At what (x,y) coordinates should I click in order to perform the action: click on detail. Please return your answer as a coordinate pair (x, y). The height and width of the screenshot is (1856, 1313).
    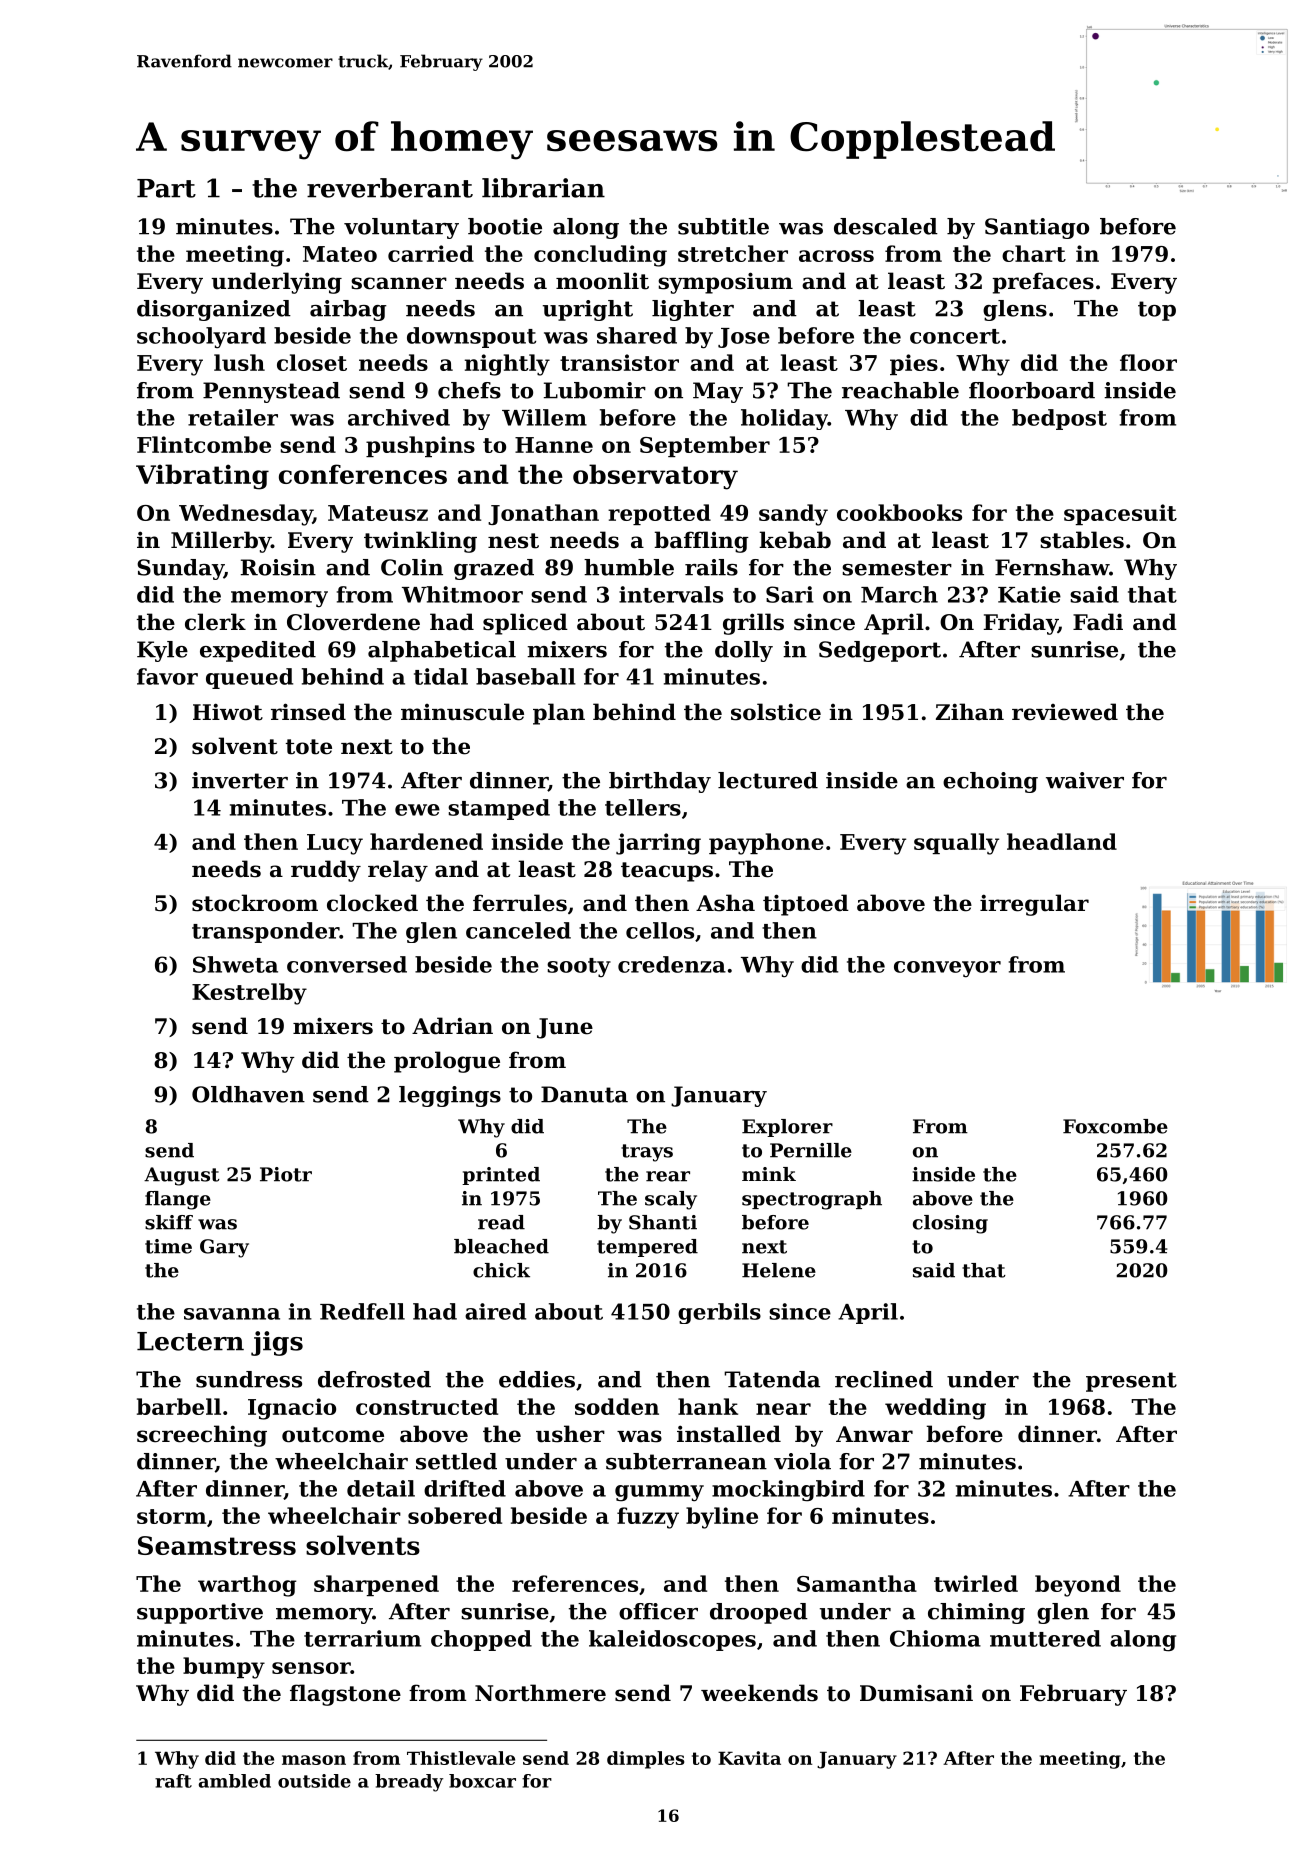
    Looking at the image, I should click on (381, 1488).
